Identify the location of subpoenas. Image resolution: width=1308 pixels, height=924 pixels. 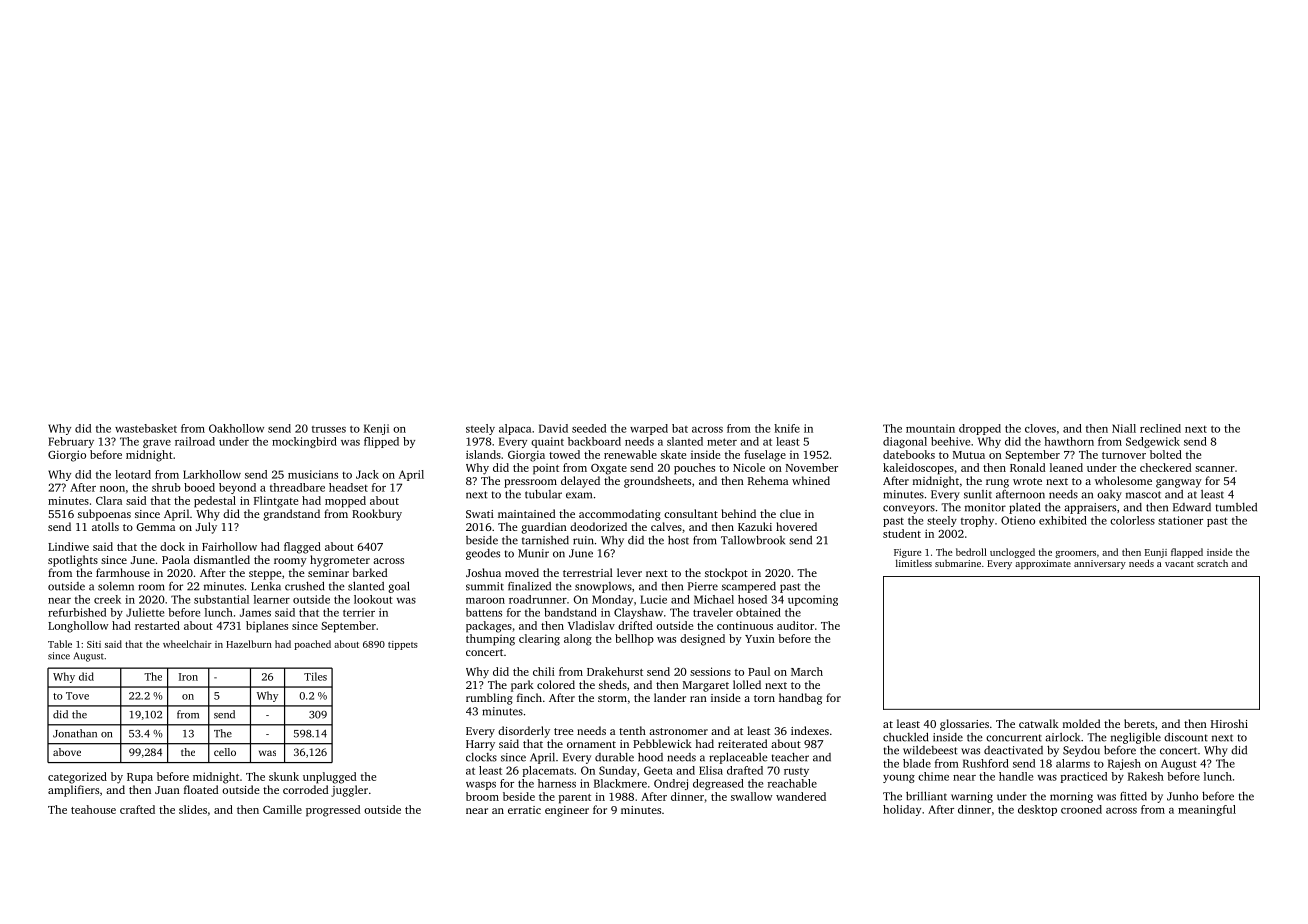
(104, 515).
